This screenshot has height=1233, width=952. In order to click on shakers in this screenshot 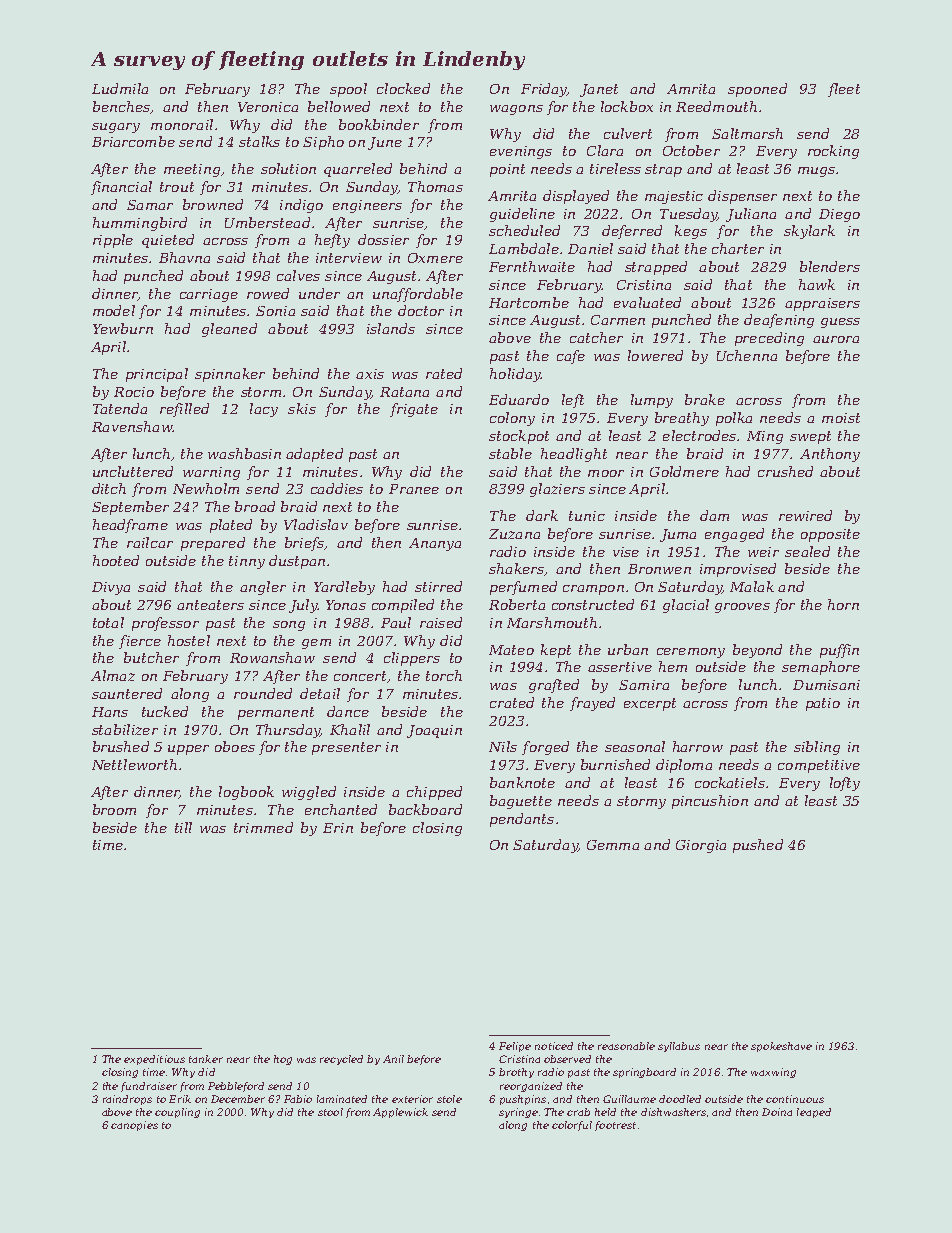, I will do `click(516, 568)`.
